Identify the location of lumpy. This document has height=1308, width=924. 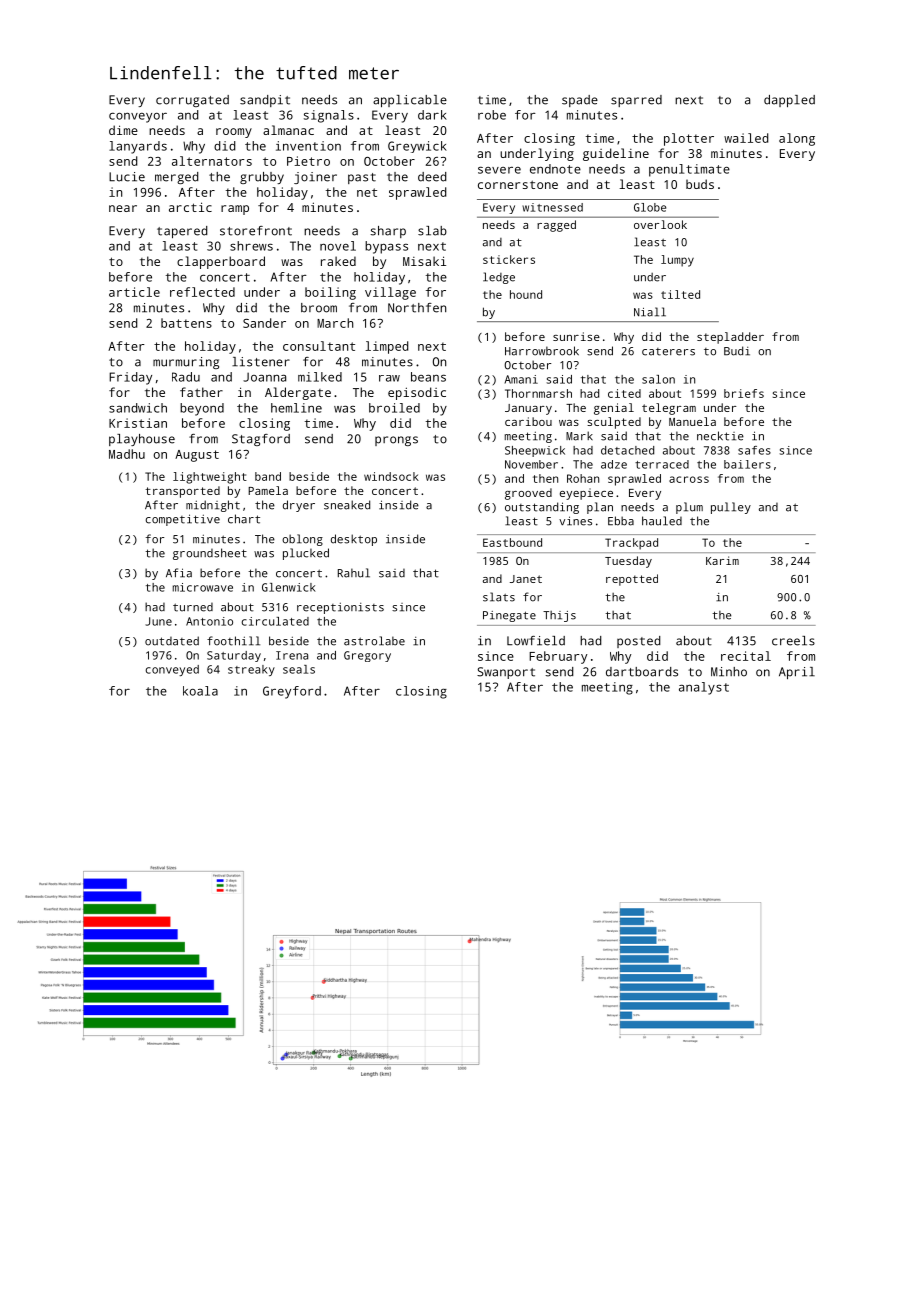
(677, 261).
